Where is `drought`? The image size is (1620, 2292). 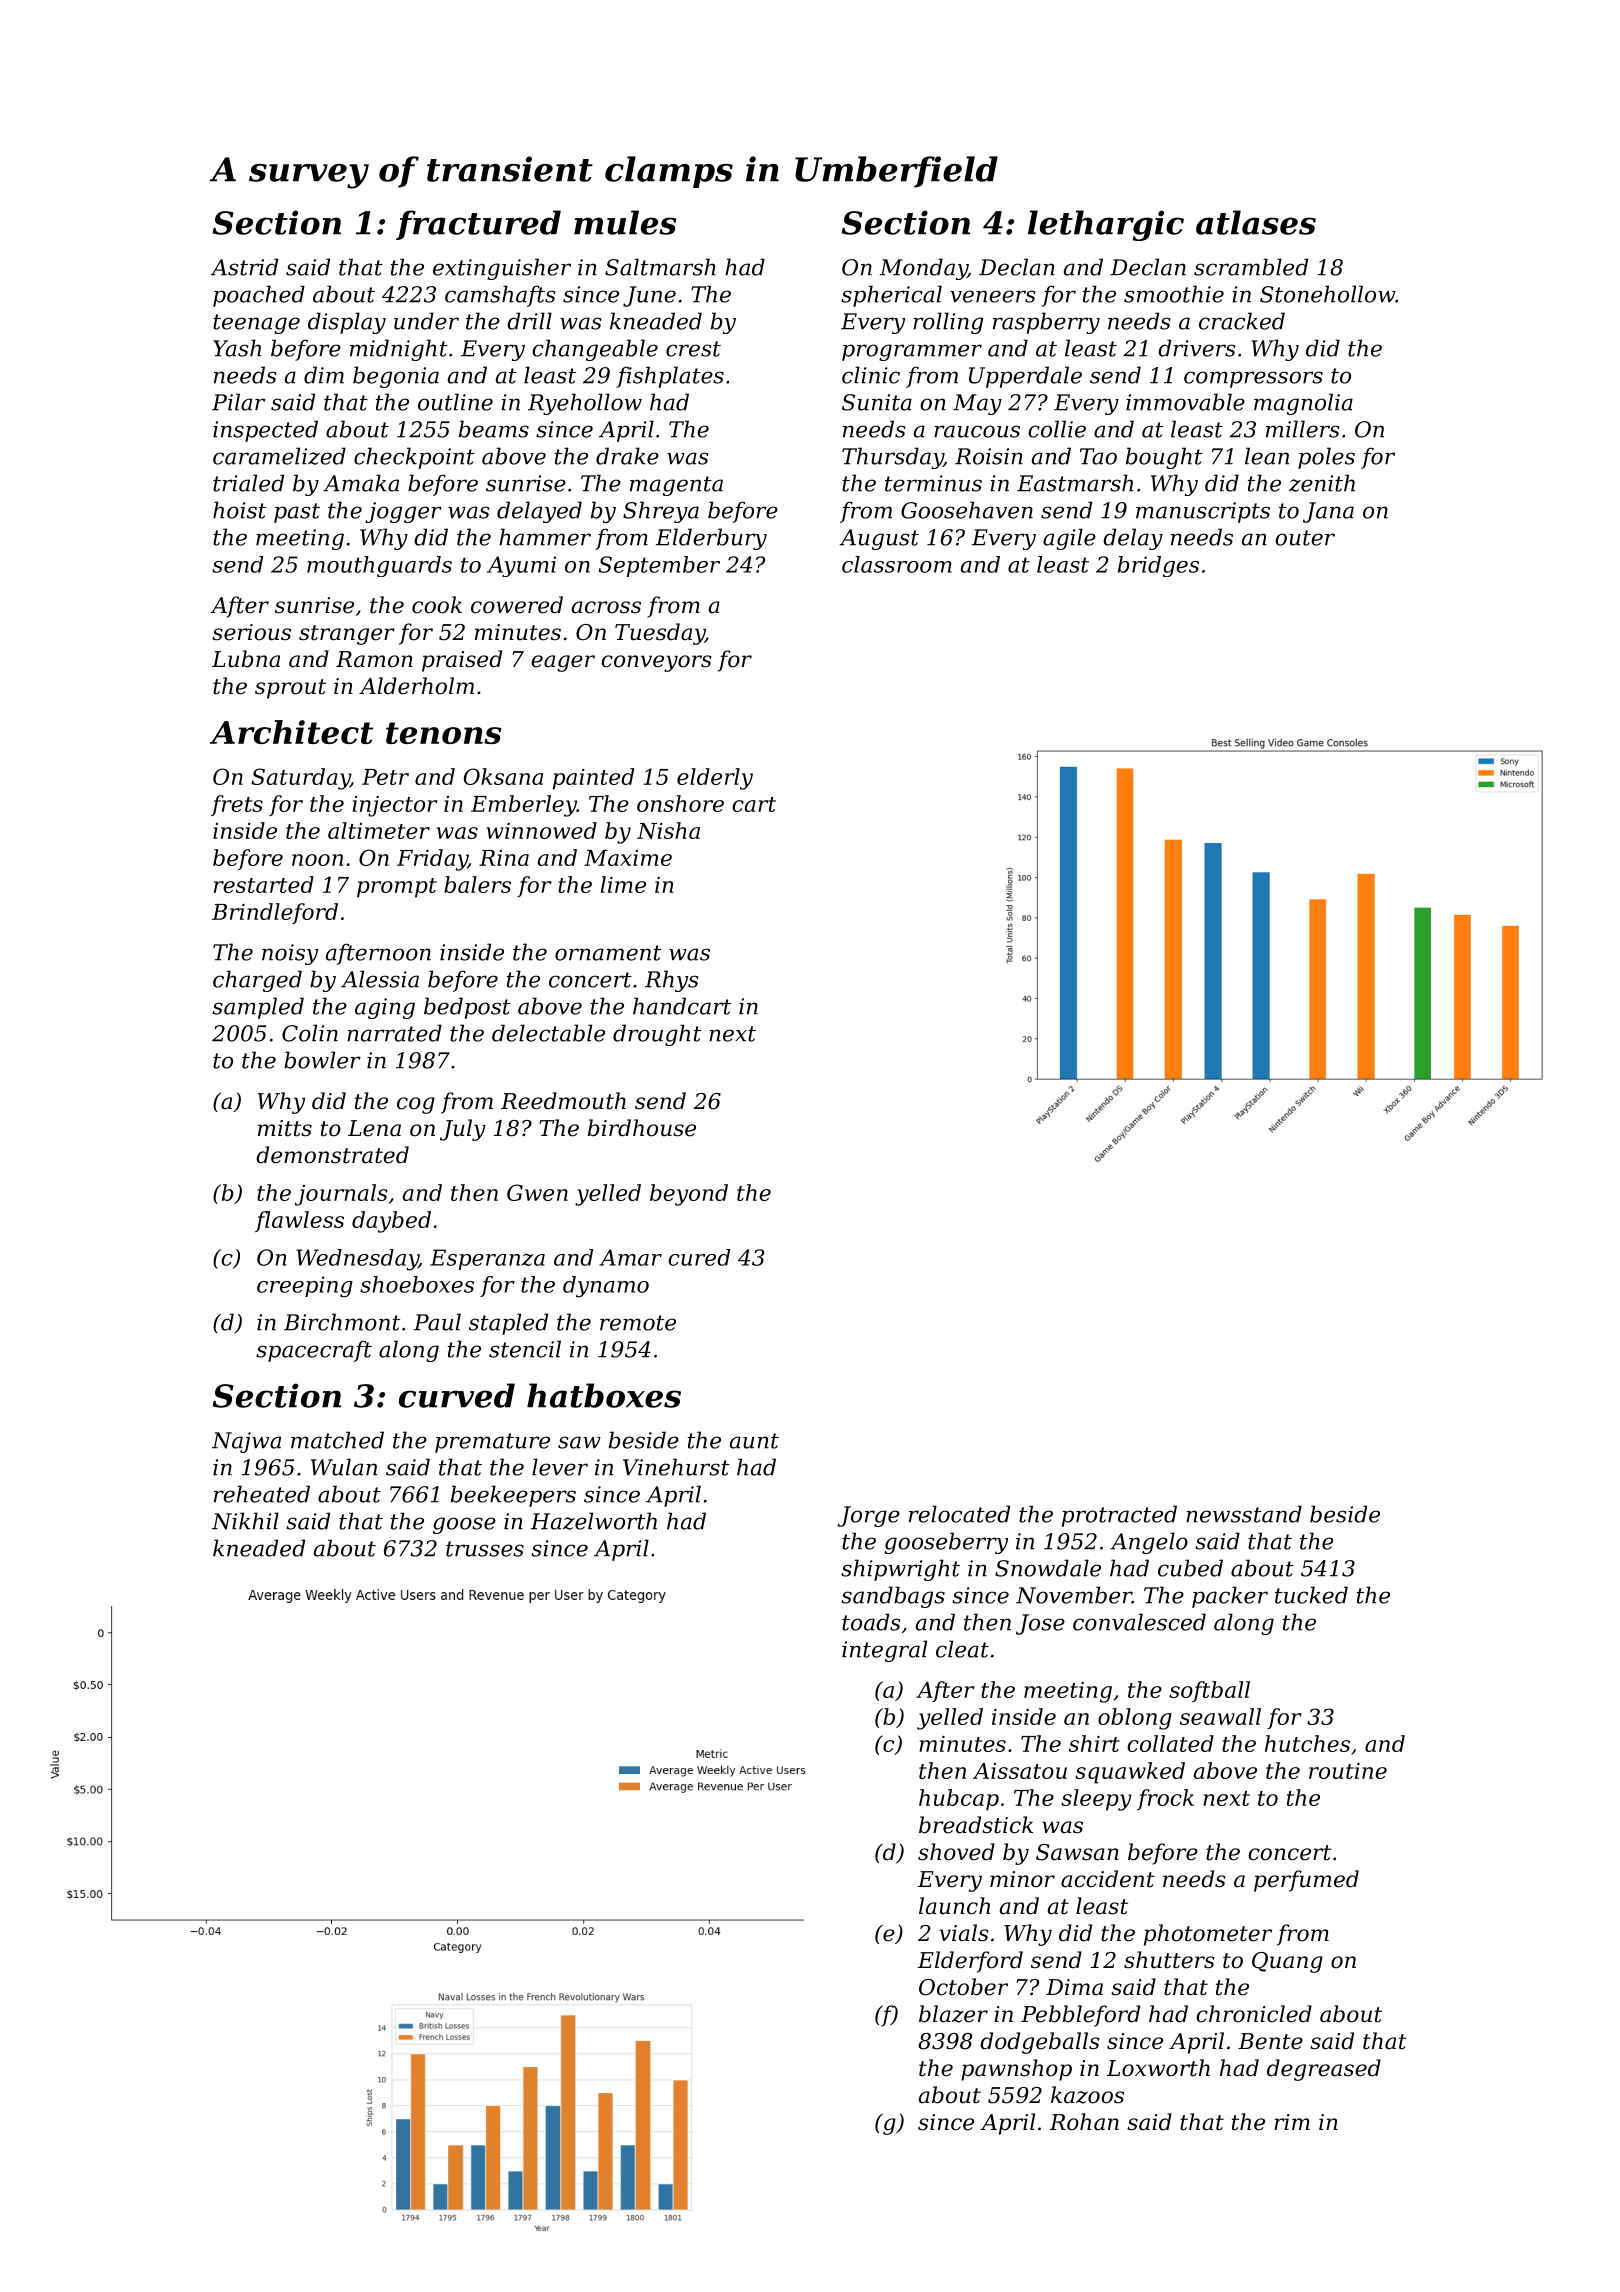
drought is located at coordinates (657, 1035).
